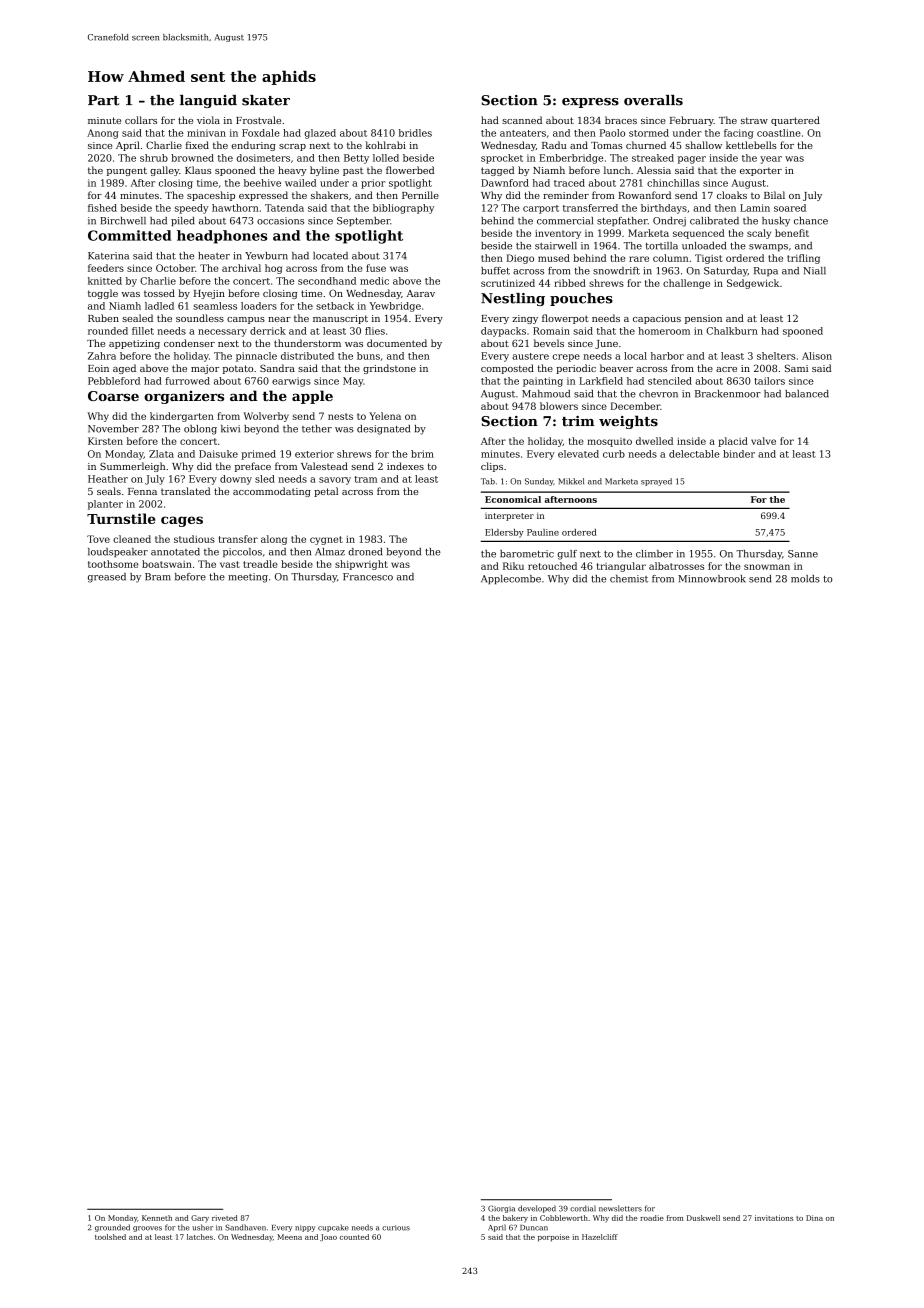 The width and height of the screenshot is (924, 1308). I want to click on Tove, so click(98, 539).
